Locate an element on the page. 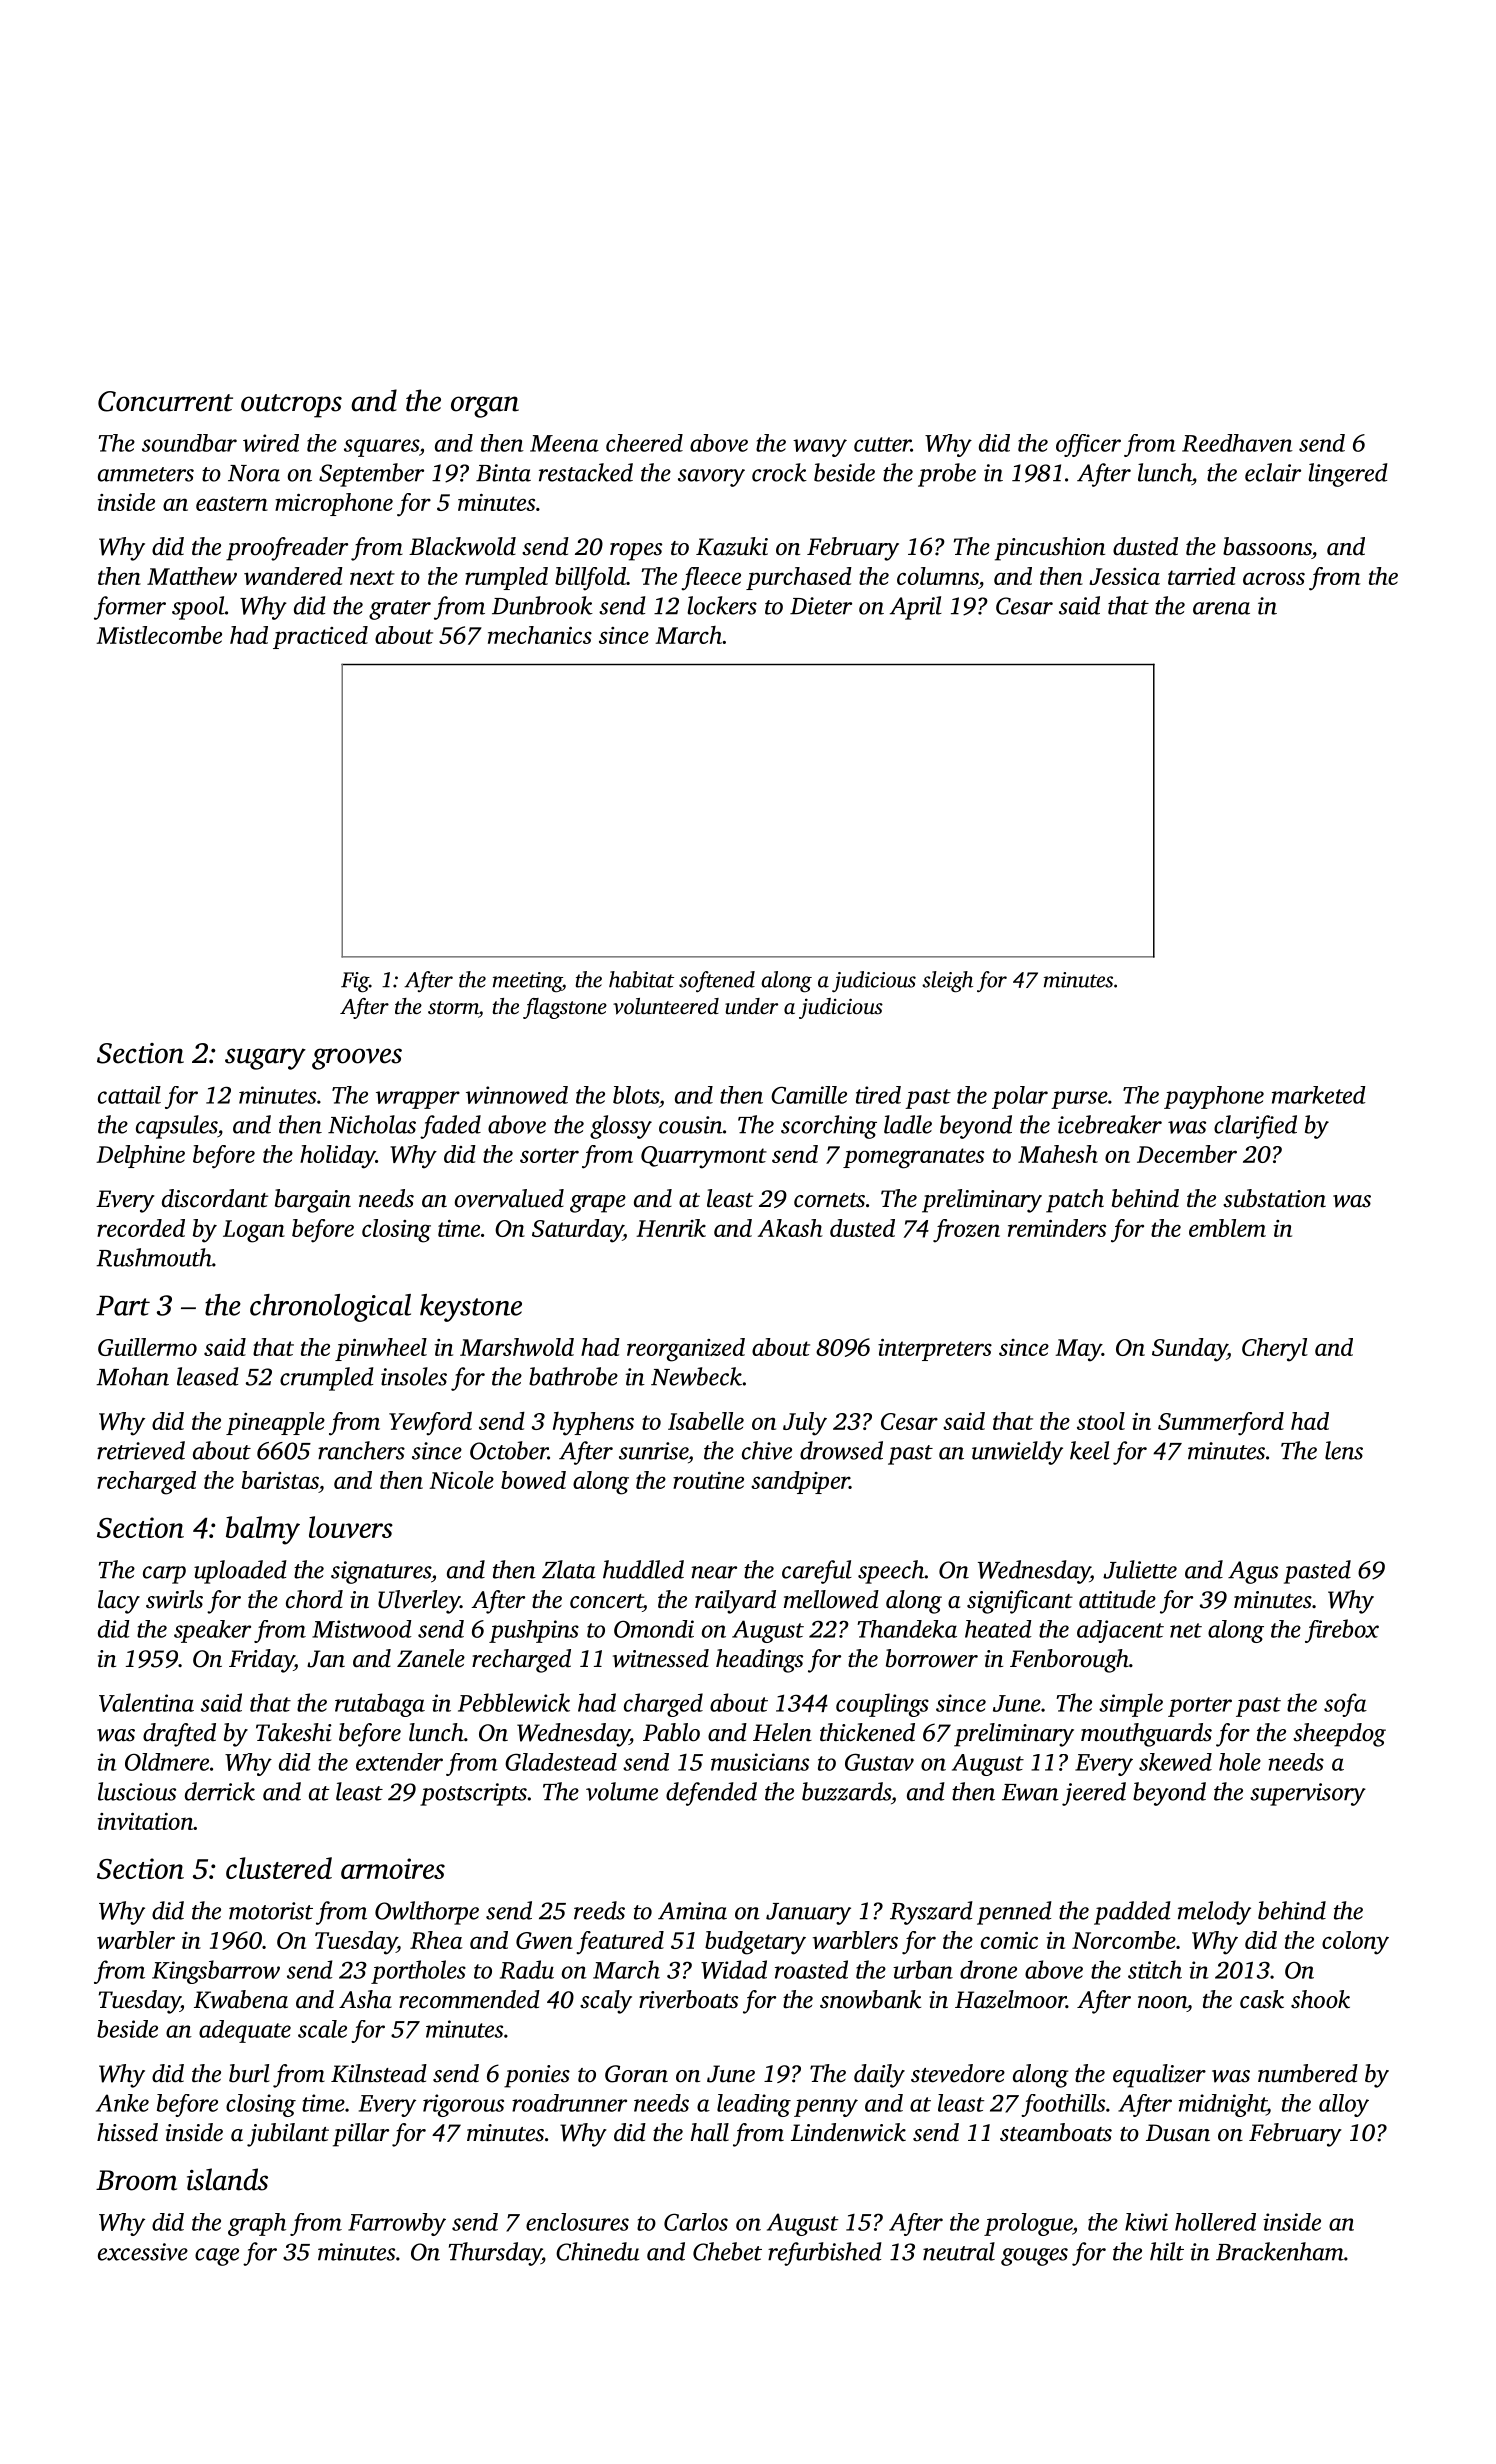  Chebet is located at coordinates (727, 2251).
